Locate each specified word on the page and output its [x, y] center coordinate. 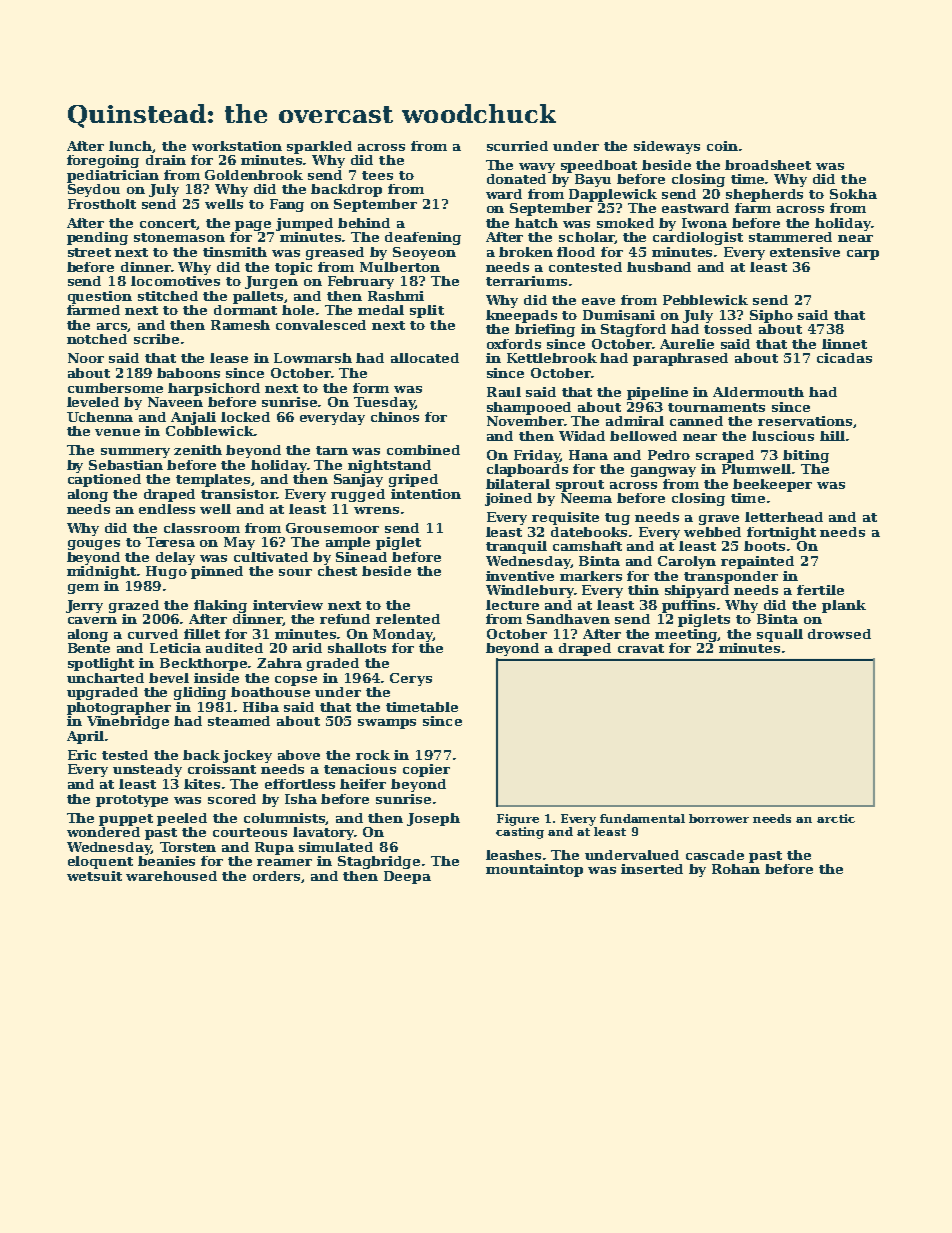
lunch [131, 147]
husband [659, 267]
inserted [652, 869]
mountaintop [534, 870]
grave [719, 520]
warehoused [171, 876]
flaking [220, 606]
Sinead [361, 557]
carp [863, 255]
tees [377, 175]
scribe [156, 339]
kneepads [521, 316]
